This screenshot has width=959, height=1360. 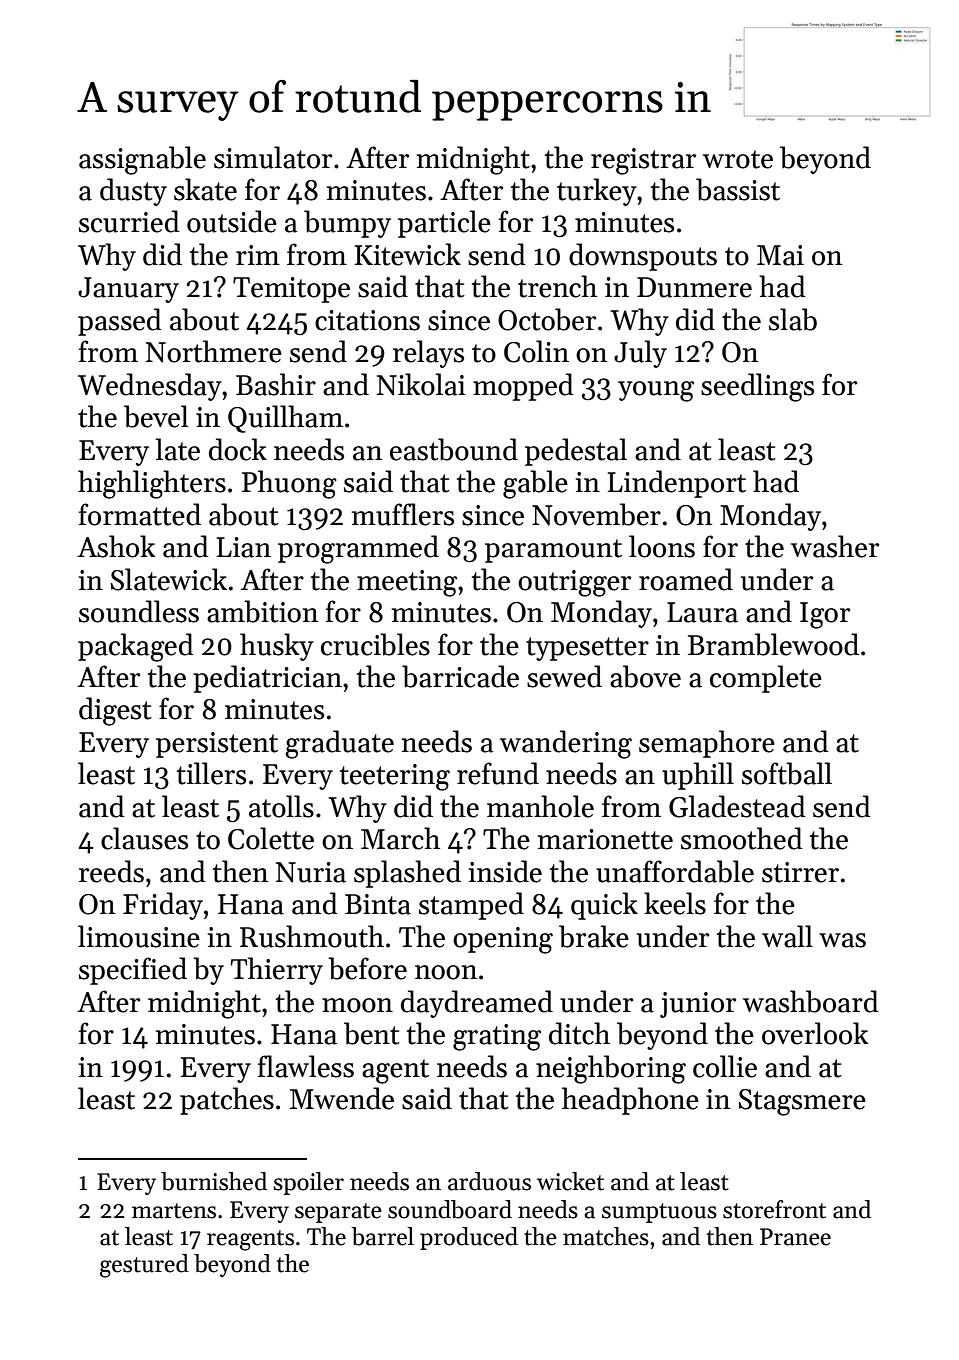 I want to click on packaged, so click(x=136, y=647).
